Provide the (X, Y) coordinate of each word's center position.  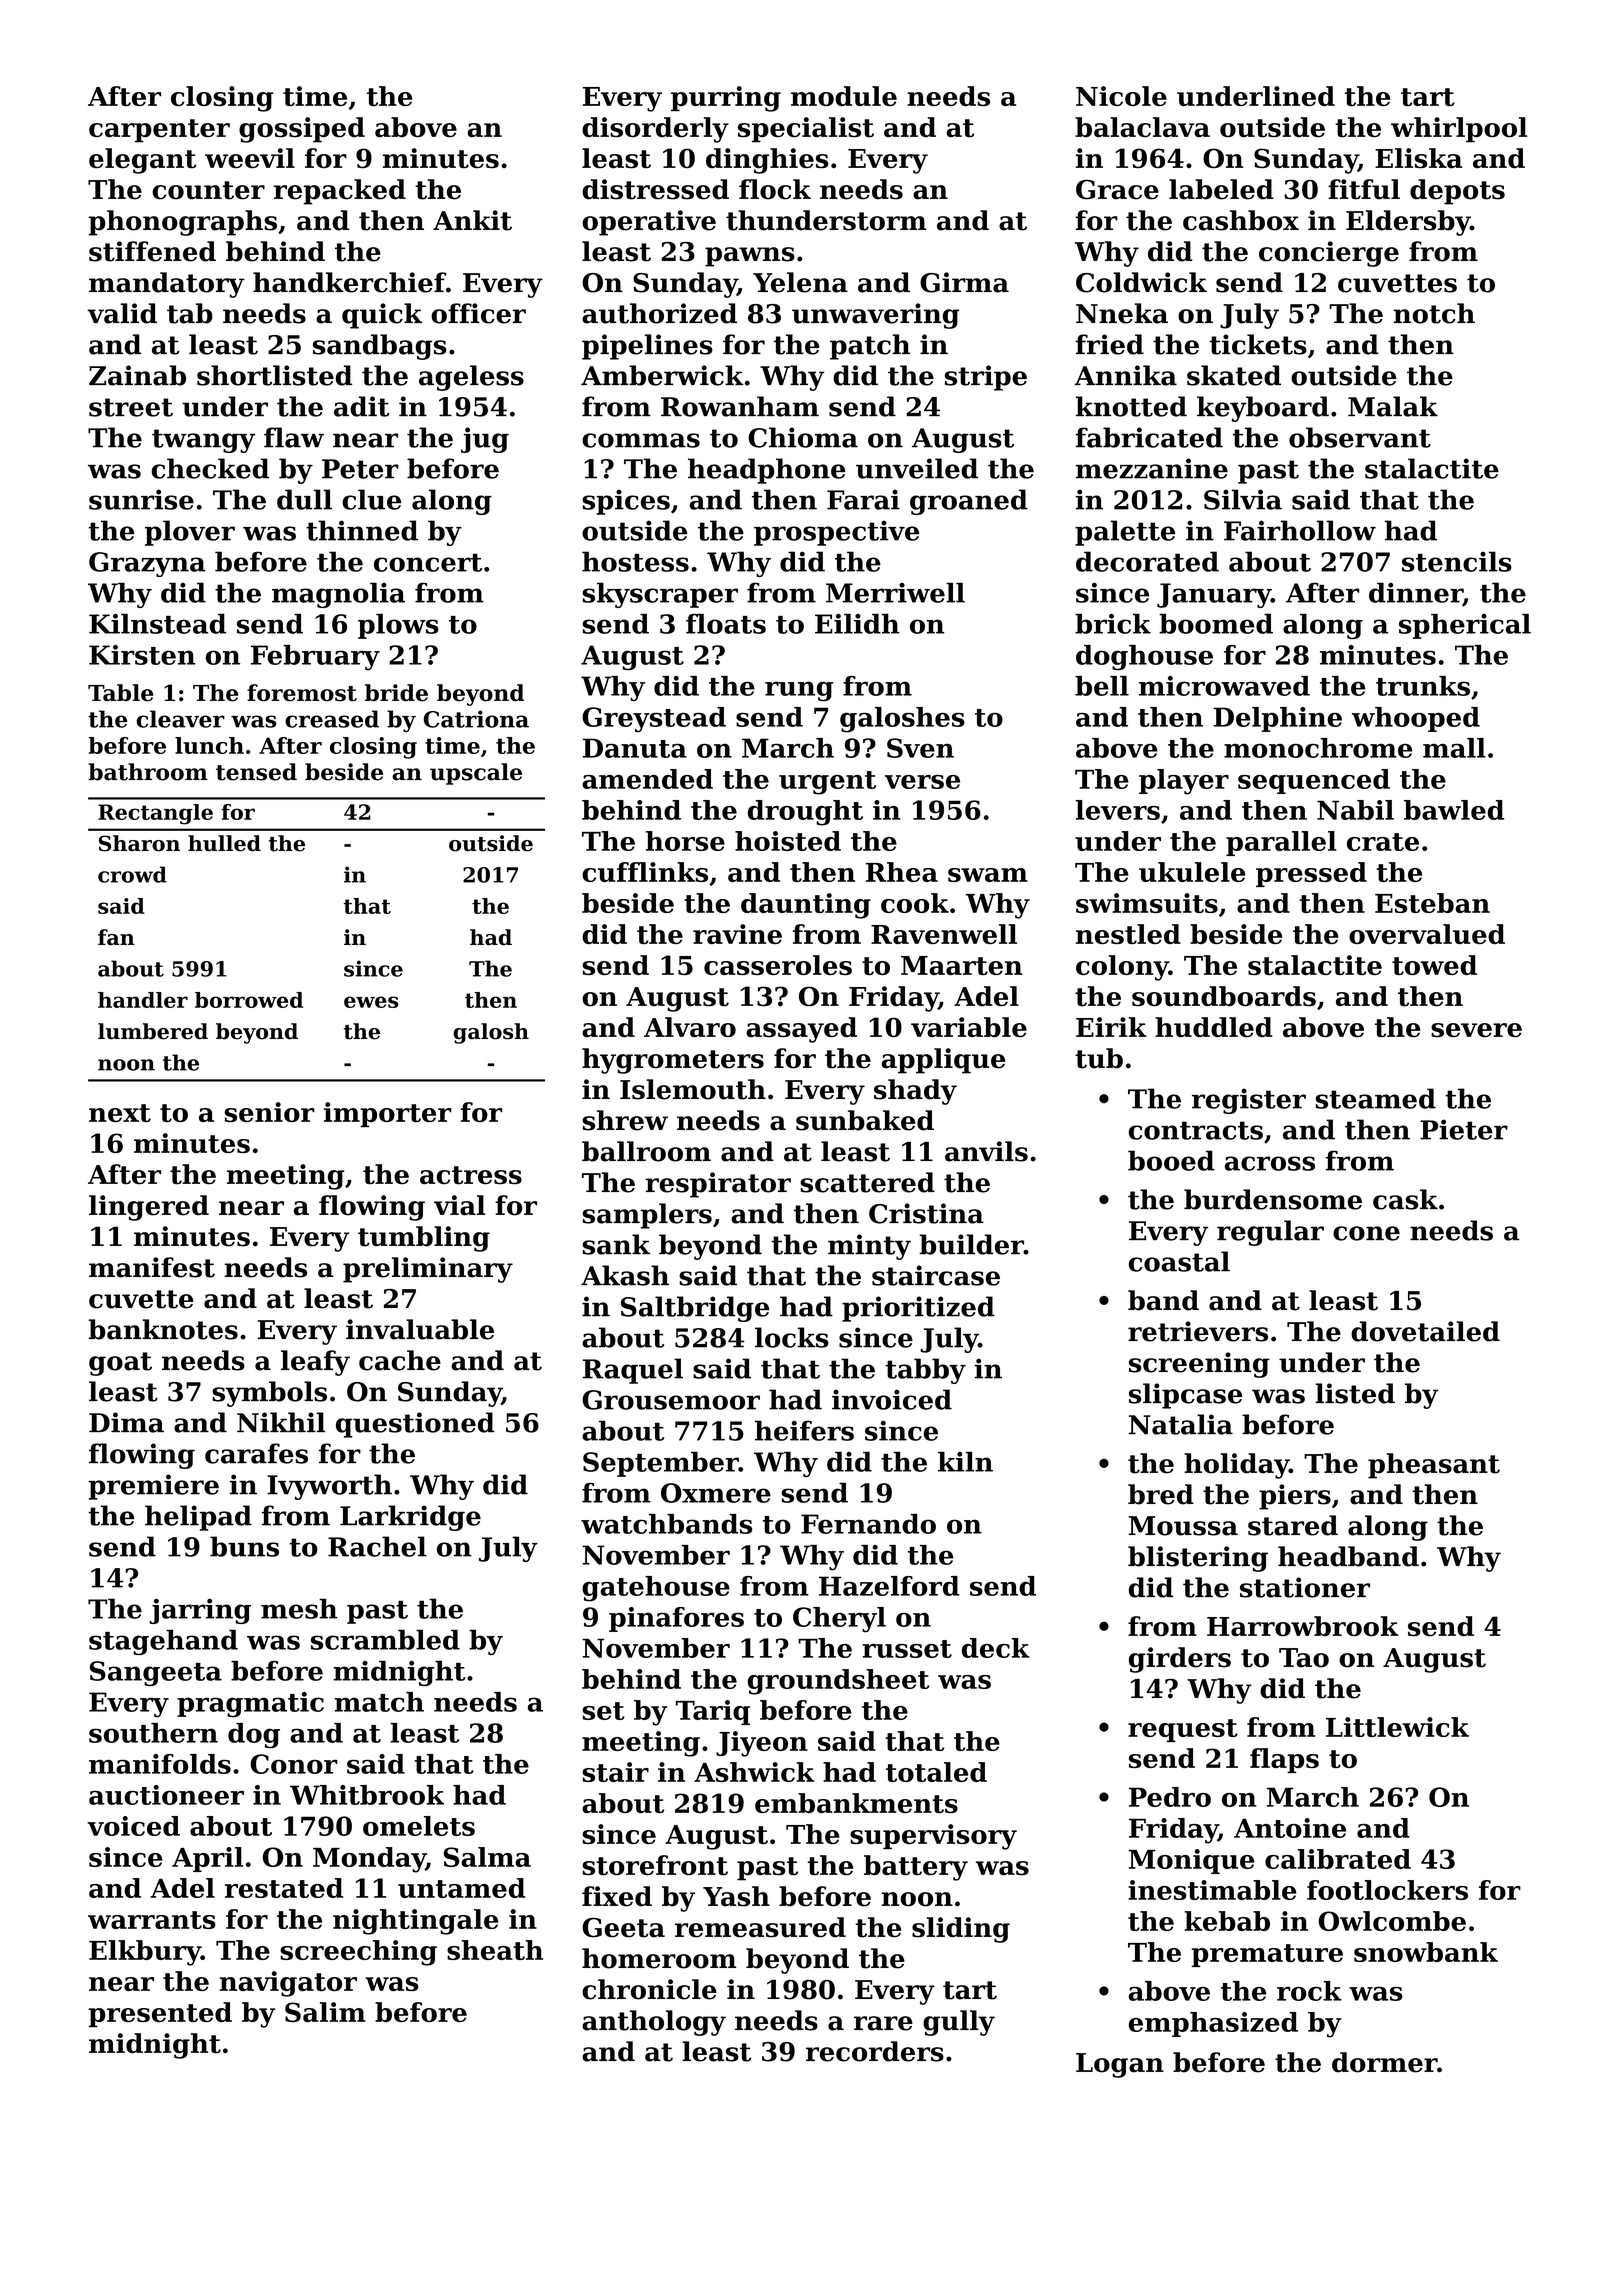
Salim (325, 2012)
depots (1457, 192)
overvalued (1427, 934)
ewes (371, 1002)
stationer (1305, 1587)
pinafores (676, 1619)
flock (775, 189)
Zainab (137, 375)
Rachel (377, 1546)
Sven (920, 748)
